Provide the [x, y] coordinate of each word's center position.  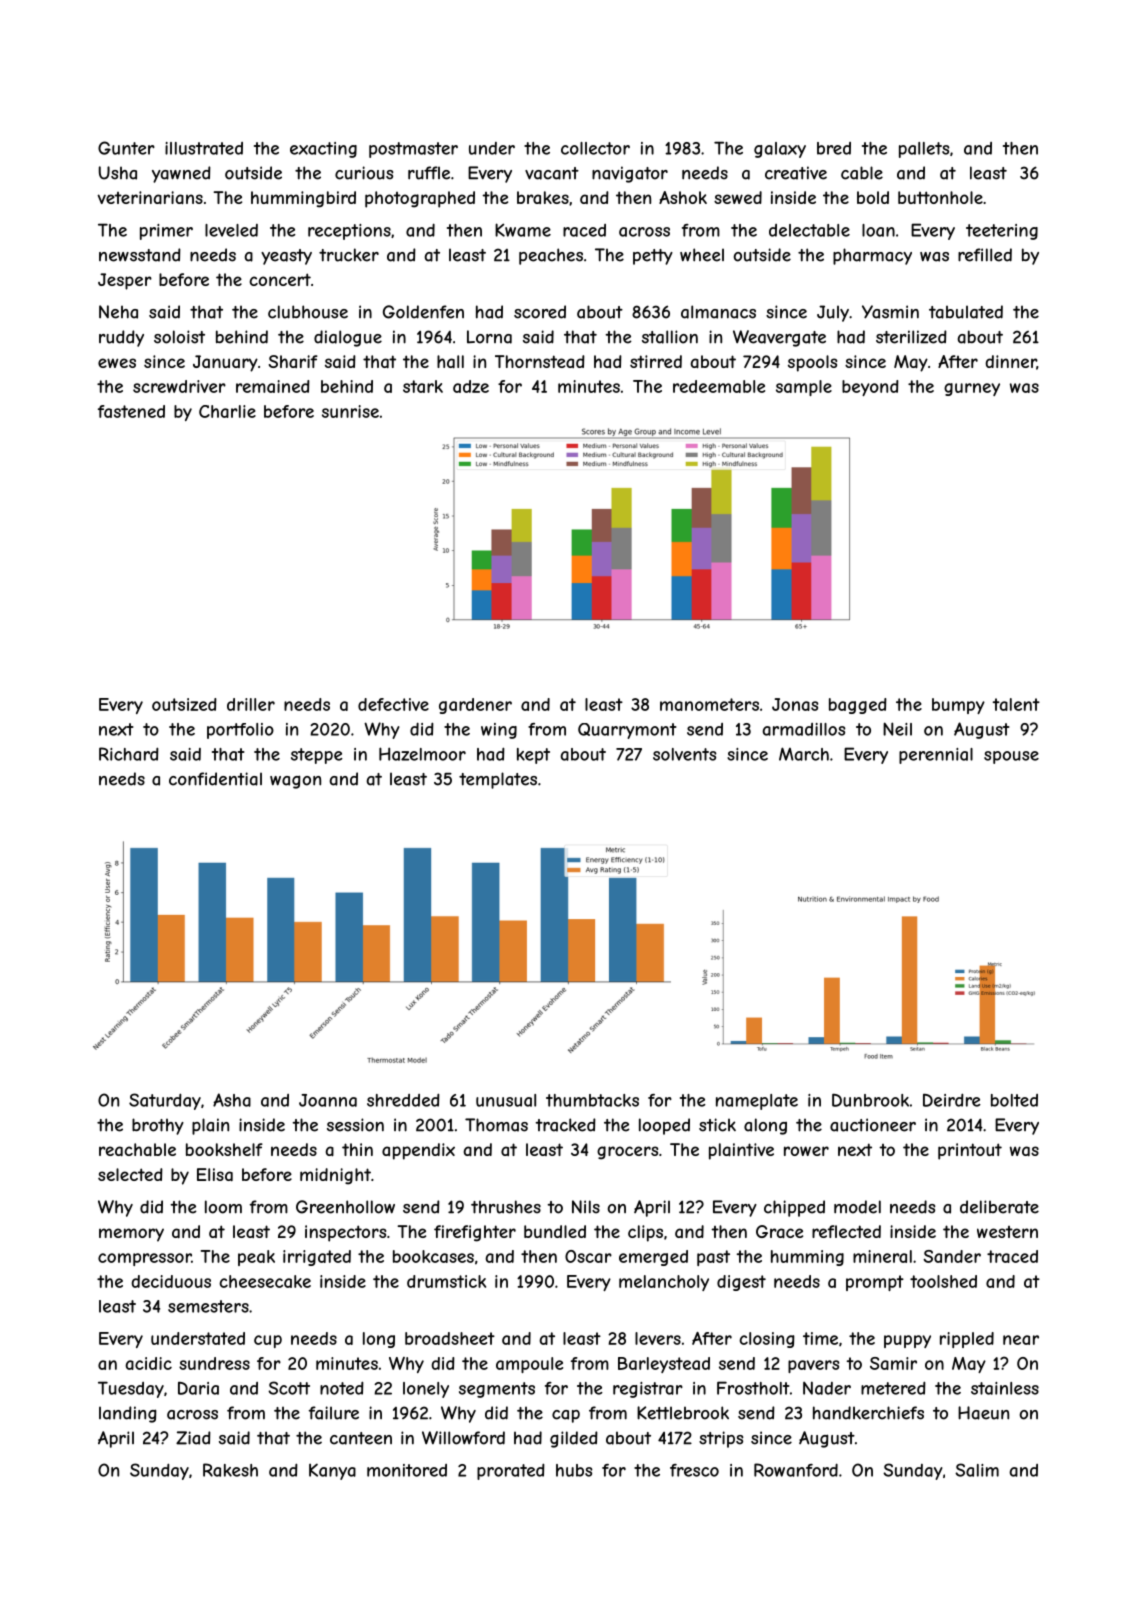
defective [393, 704]
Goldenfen [423, 312]
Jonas [795, 704]
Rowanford [796, 1470]
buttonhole [940, 197]
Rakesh [230, 1470]
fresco [694, 1470]
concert [280, 279]
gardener [475, 706]
